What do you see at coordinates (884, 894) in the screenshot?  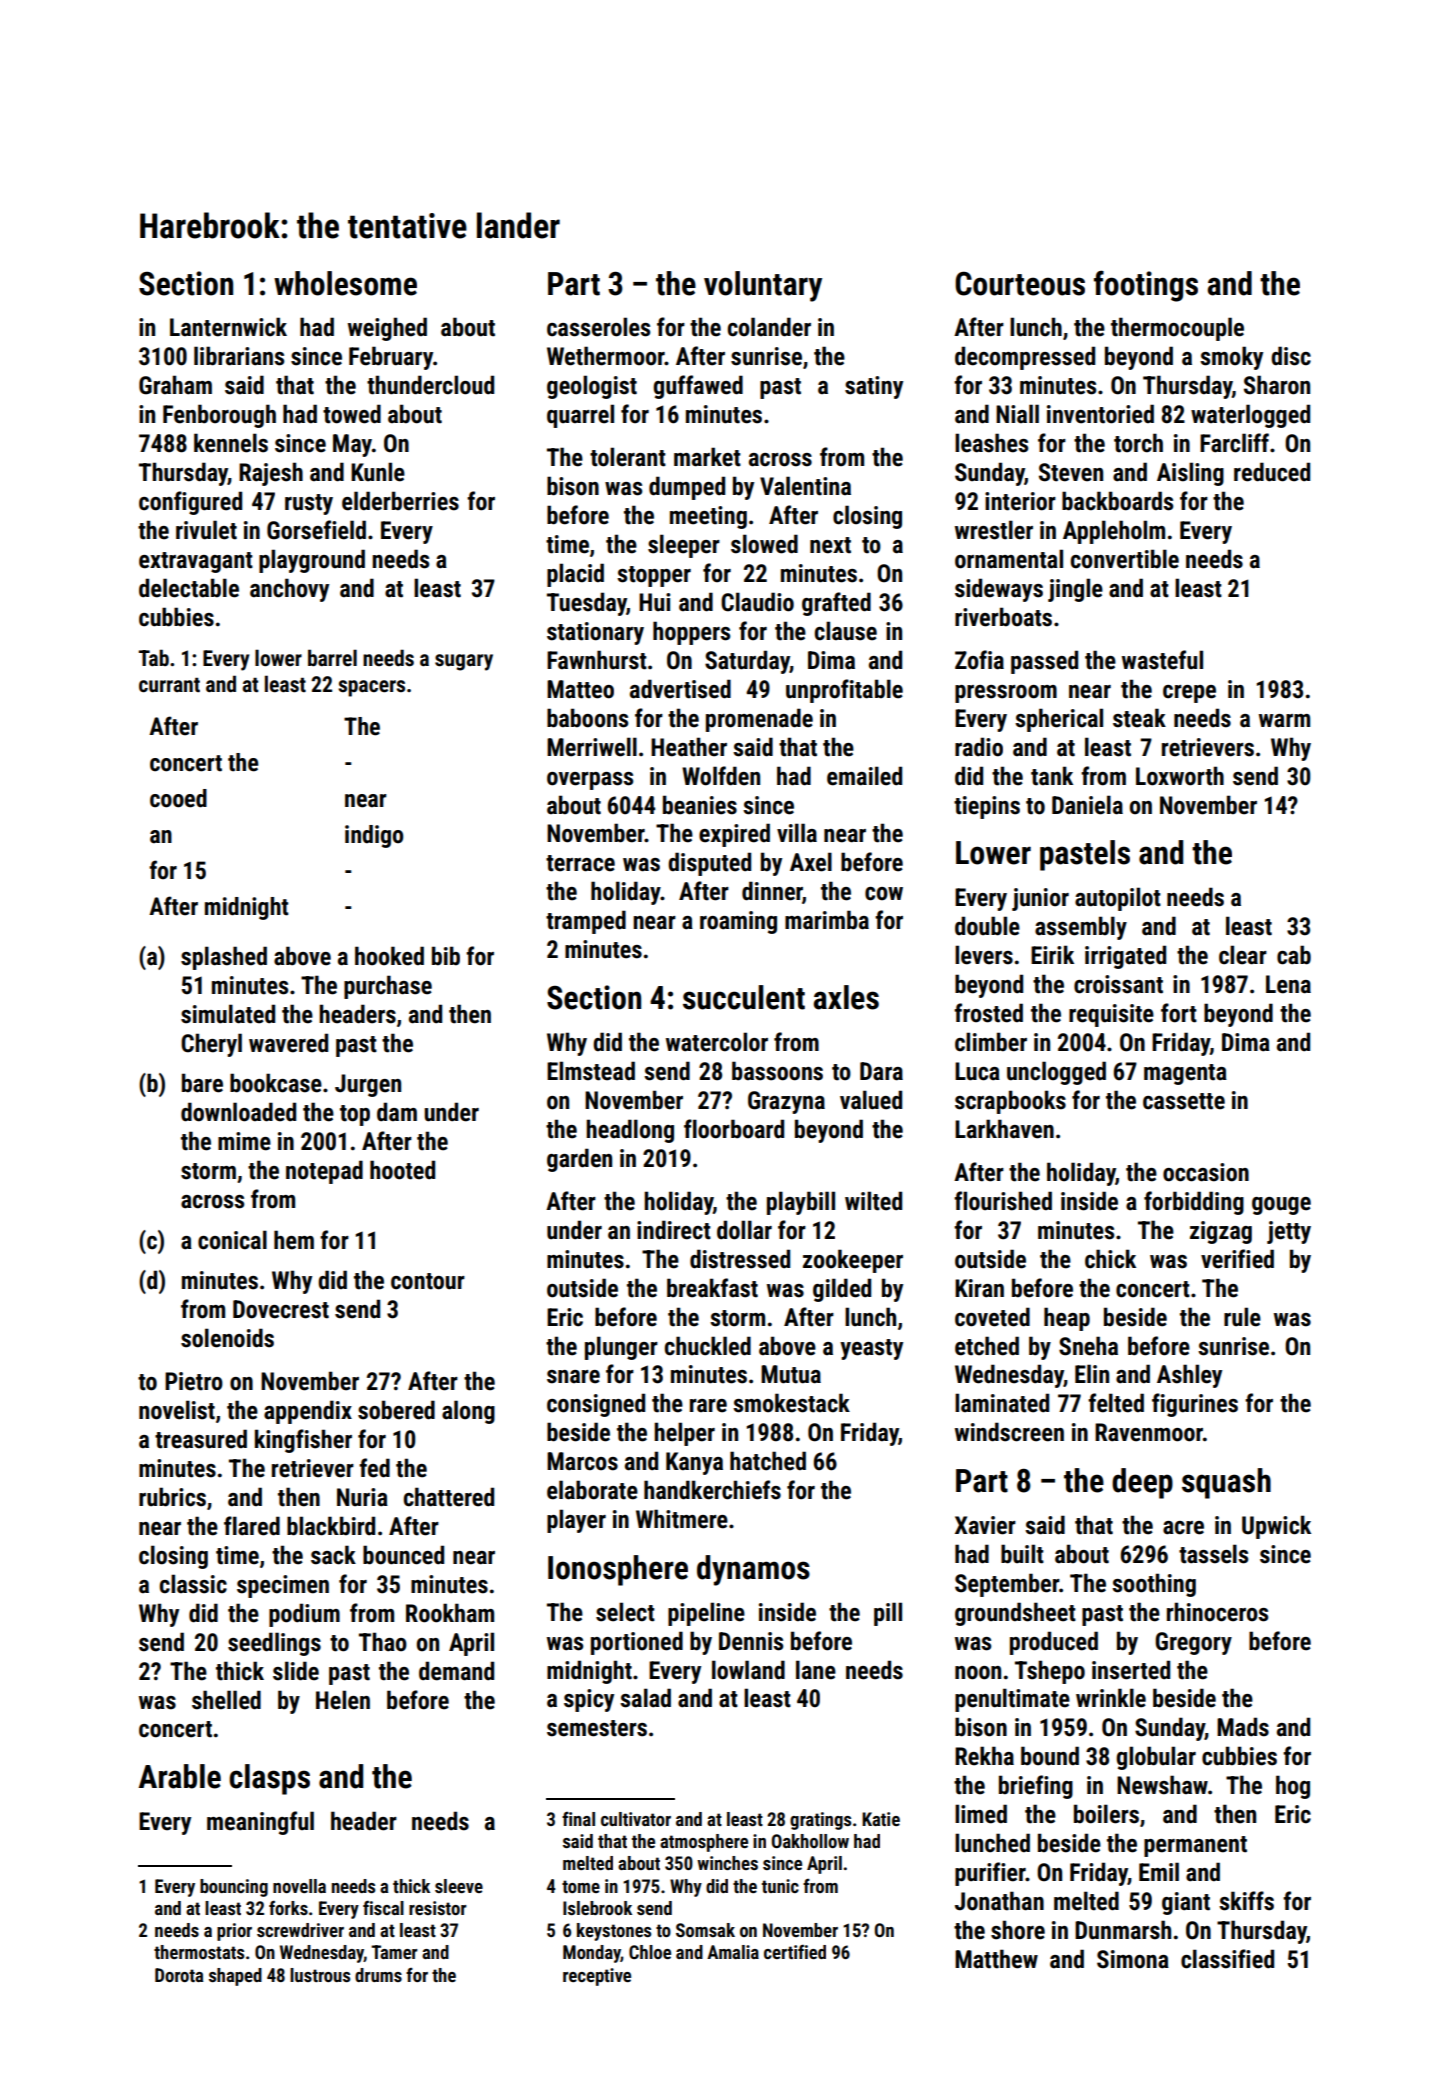 I see `cow` at bounding box center [884, 894].
